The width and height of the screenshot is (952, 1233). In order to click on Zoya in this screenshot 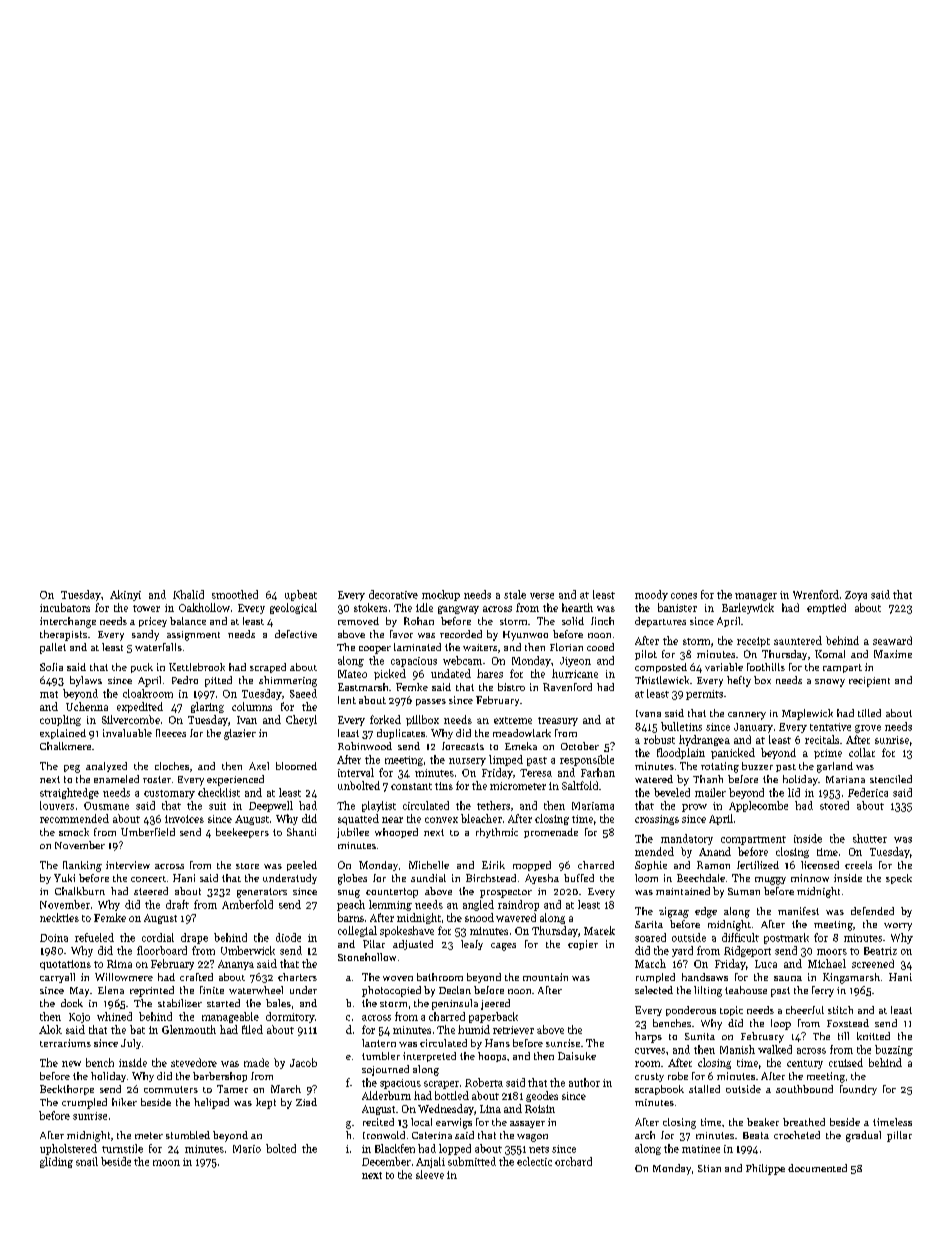, I will do `click(856, 596)`.
